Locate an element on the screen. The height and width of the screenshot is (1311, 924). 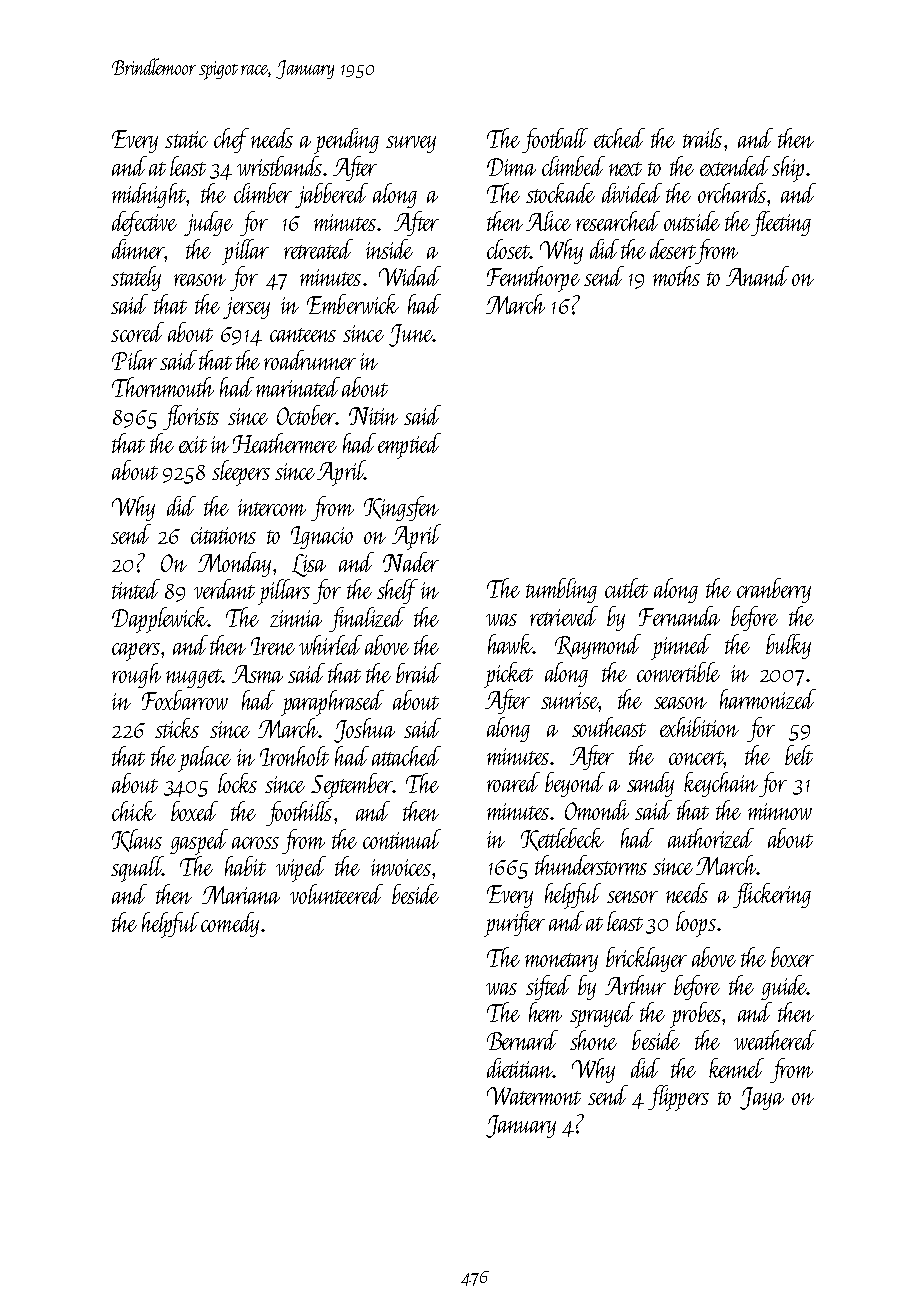
cranberry is located at coordinates (774, 590).
